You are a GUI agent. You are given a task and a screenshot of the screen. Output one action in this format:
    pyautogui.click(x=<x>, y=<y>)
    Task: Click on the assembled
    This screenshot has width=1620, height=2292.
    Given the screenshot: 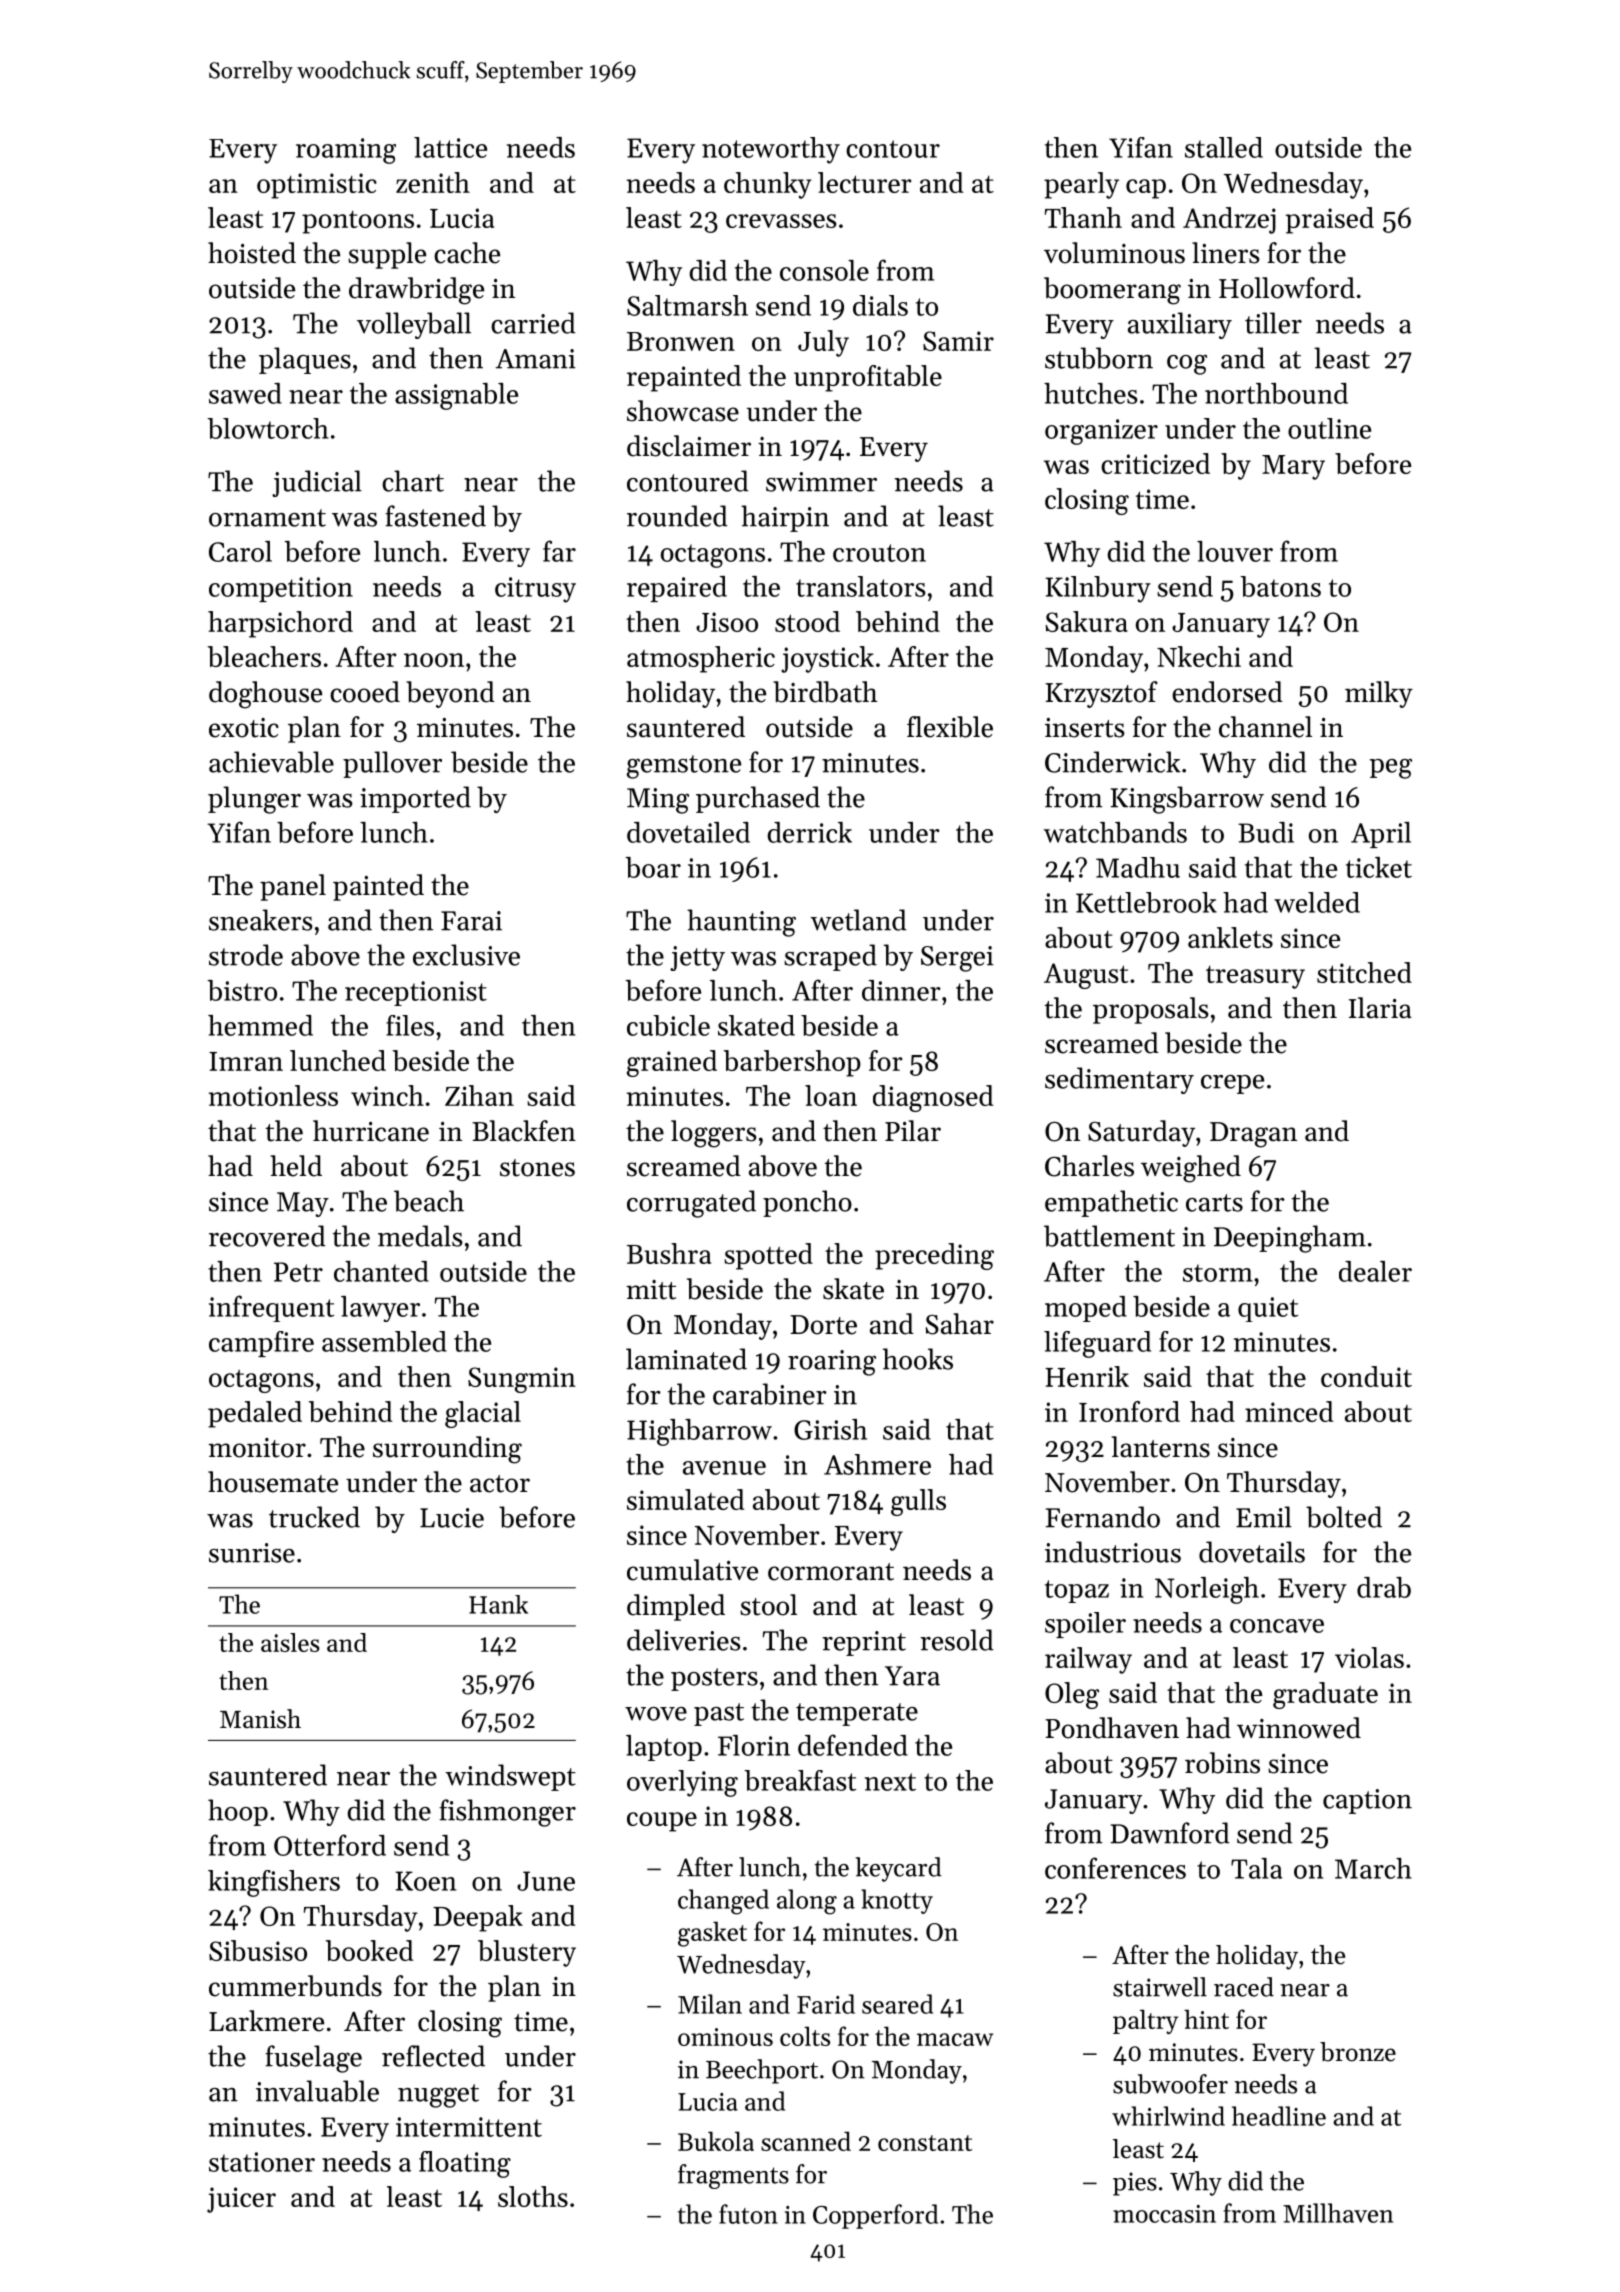 What is the action you would take?
    pyautogui.click(x=384, y=1341)
